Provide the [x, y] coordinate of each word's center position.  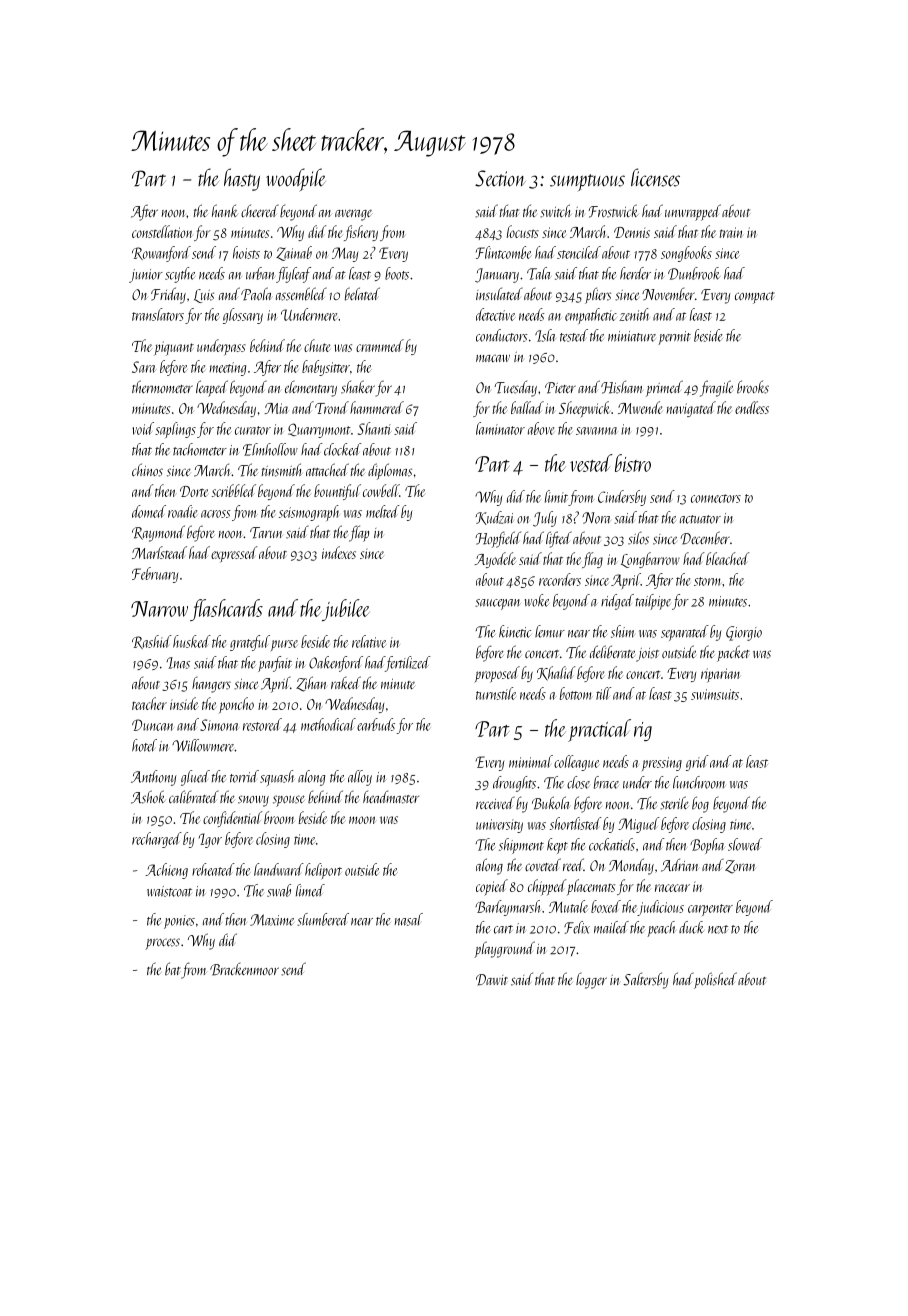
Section [500, 178]
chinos [147, 470]
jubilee [345, 610]
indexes [339, 552]
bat [173, 968]
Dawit [492, 980]
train [731, 232]
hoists [246, 252]
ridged [617, 602]
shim [622, 631]
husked [192, 641]
